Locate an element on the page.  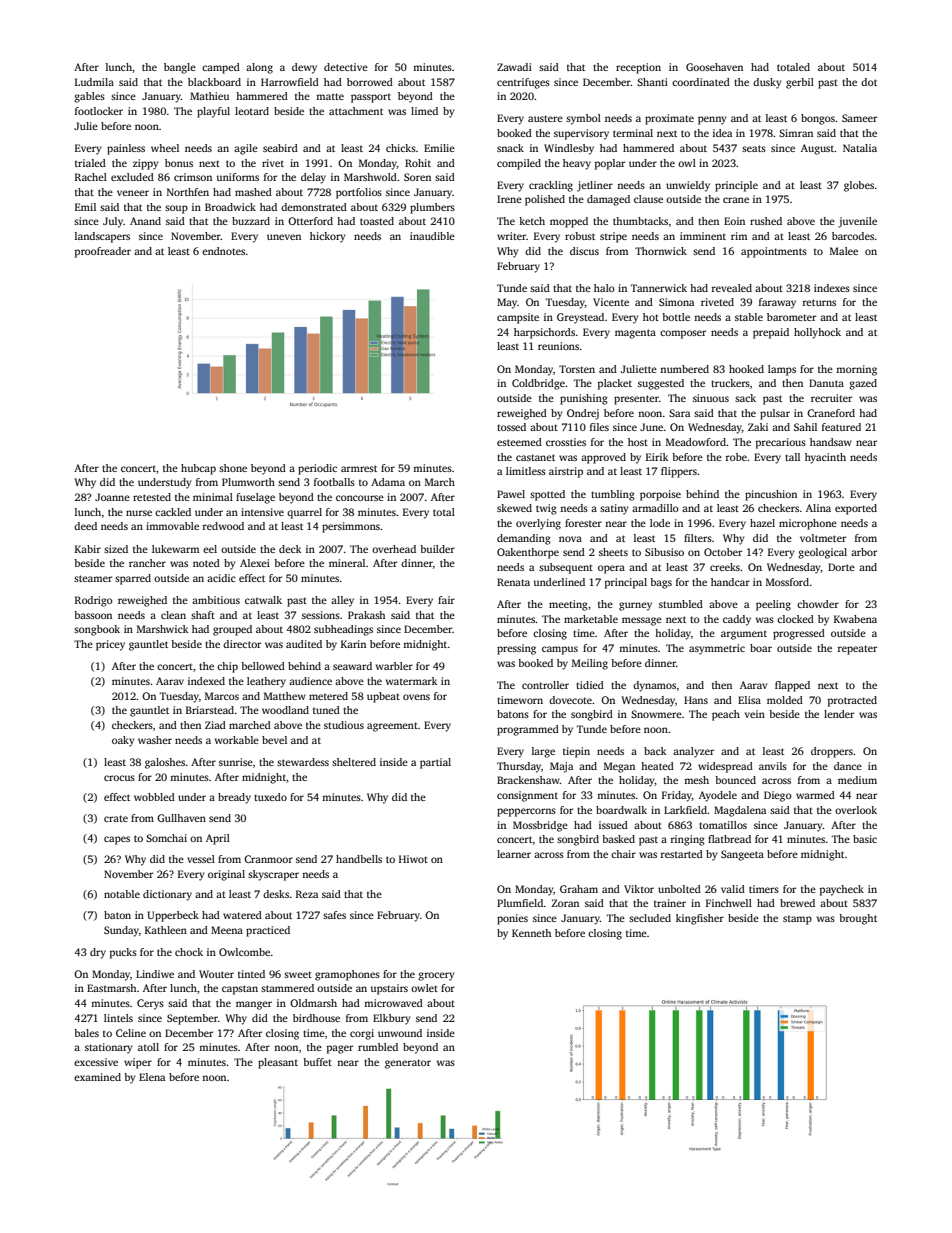
landscapers is located at coordinates (102, 237).
